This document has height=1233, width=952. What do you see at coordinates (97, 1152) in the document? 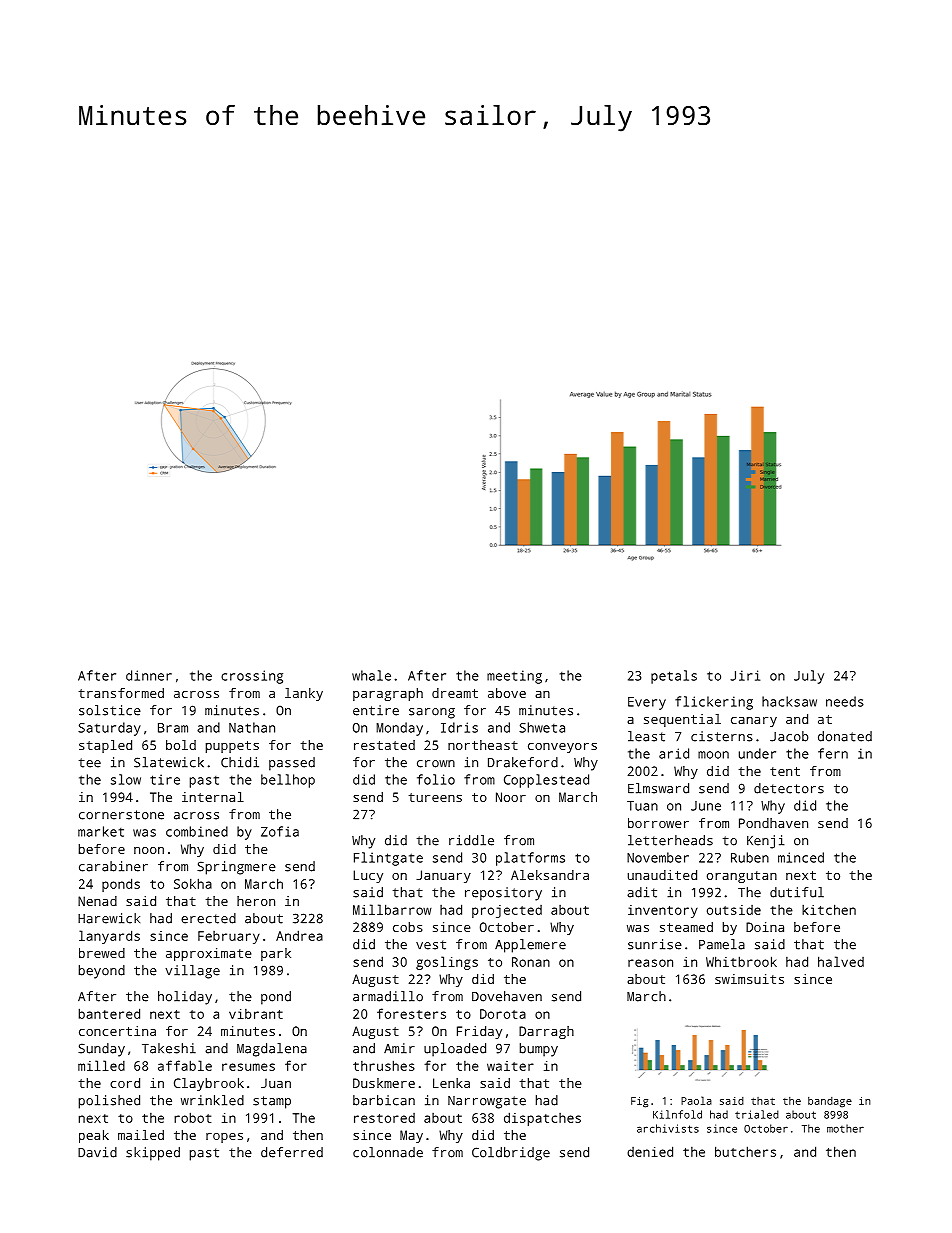
I see `David` at bounding box center [97, 1152].
